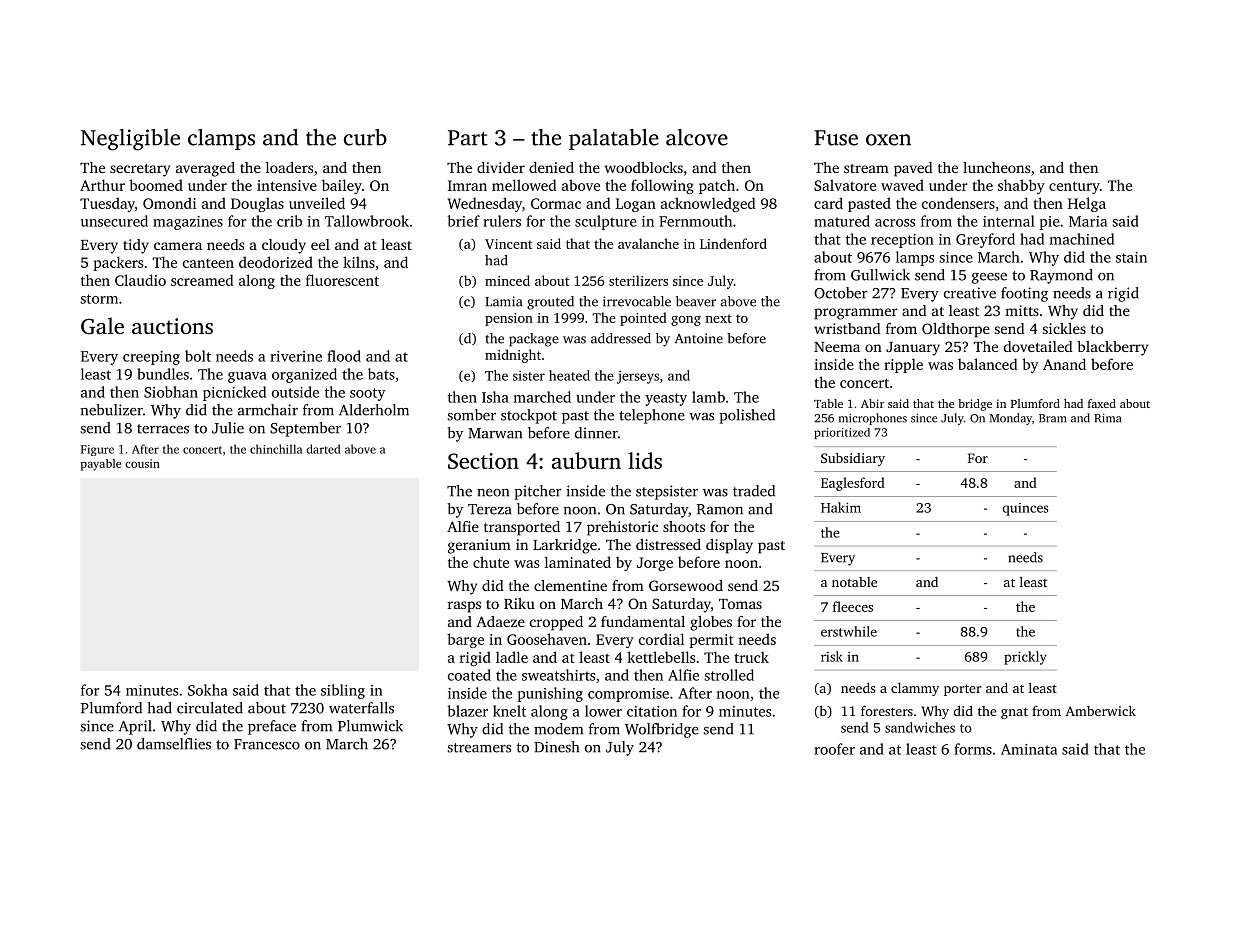  What do you see at coordinates (210, 708) in the screenshot?
I see `circulated` at bounding box center [210, 708].
